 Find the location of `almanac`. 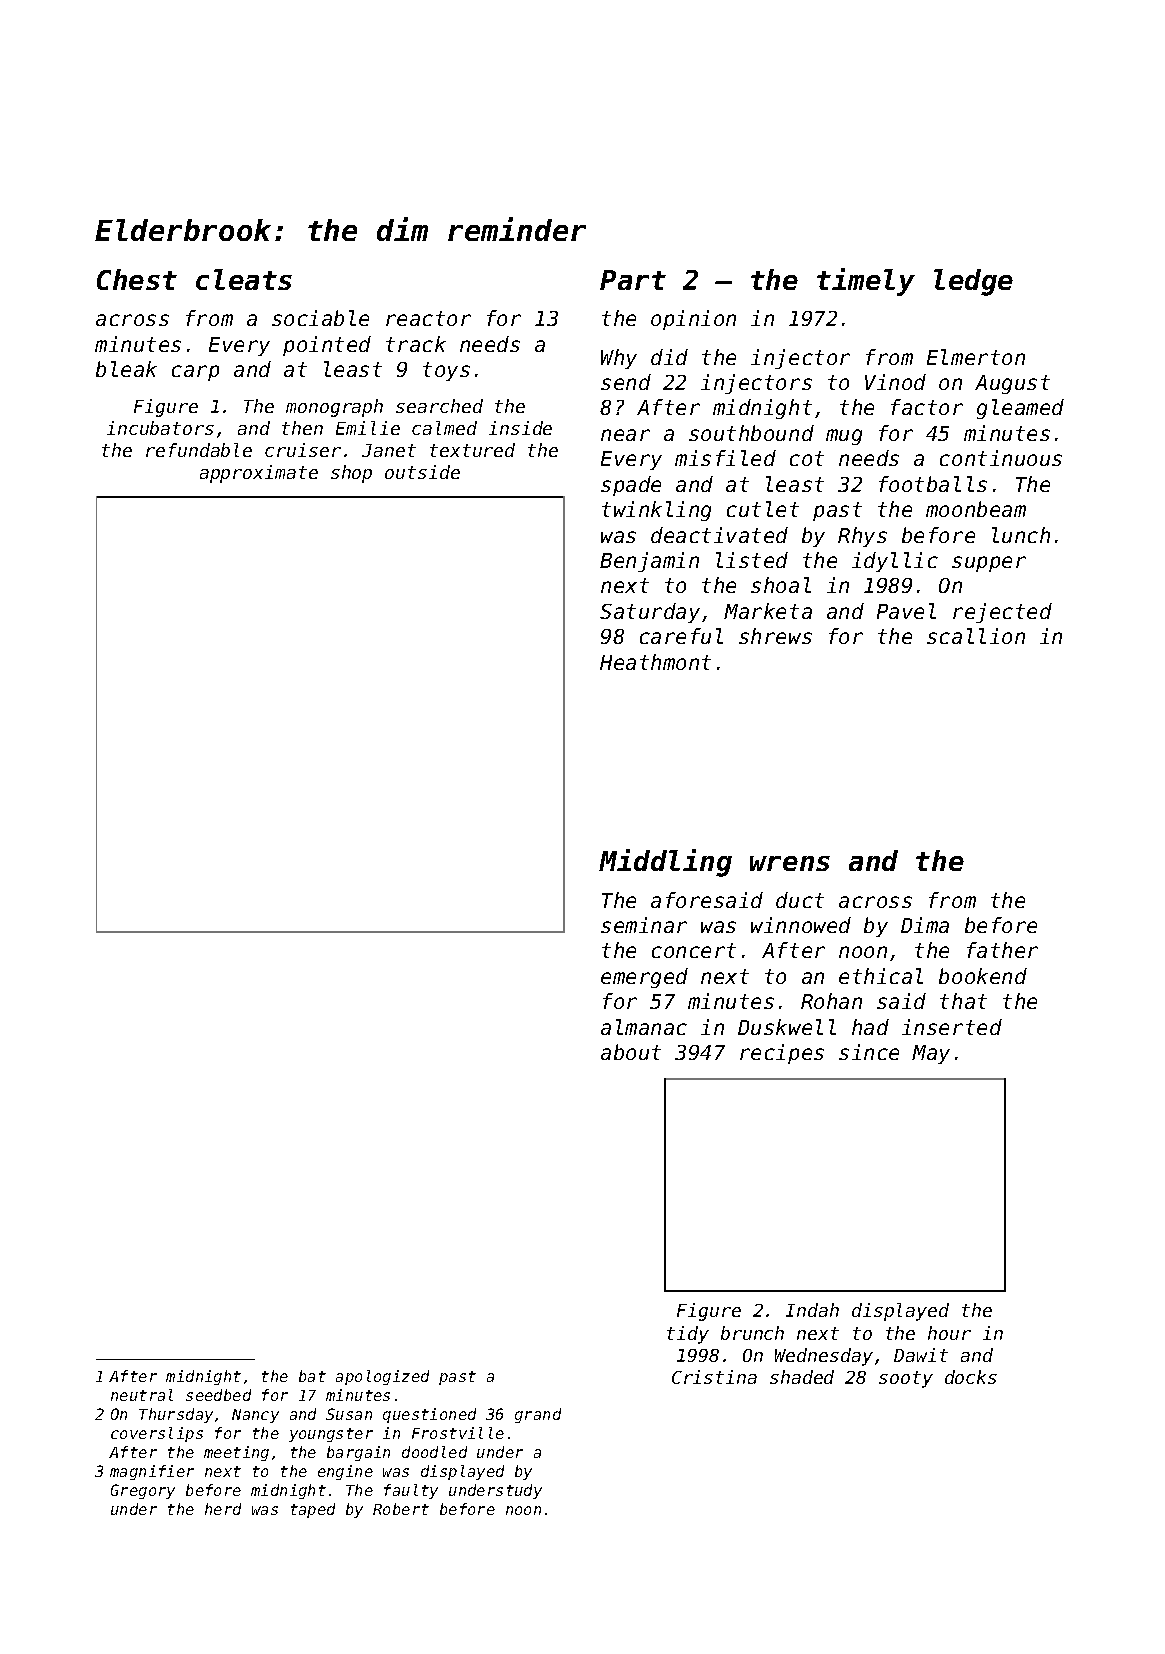

almanac is located at coordinates (644, 1027).
